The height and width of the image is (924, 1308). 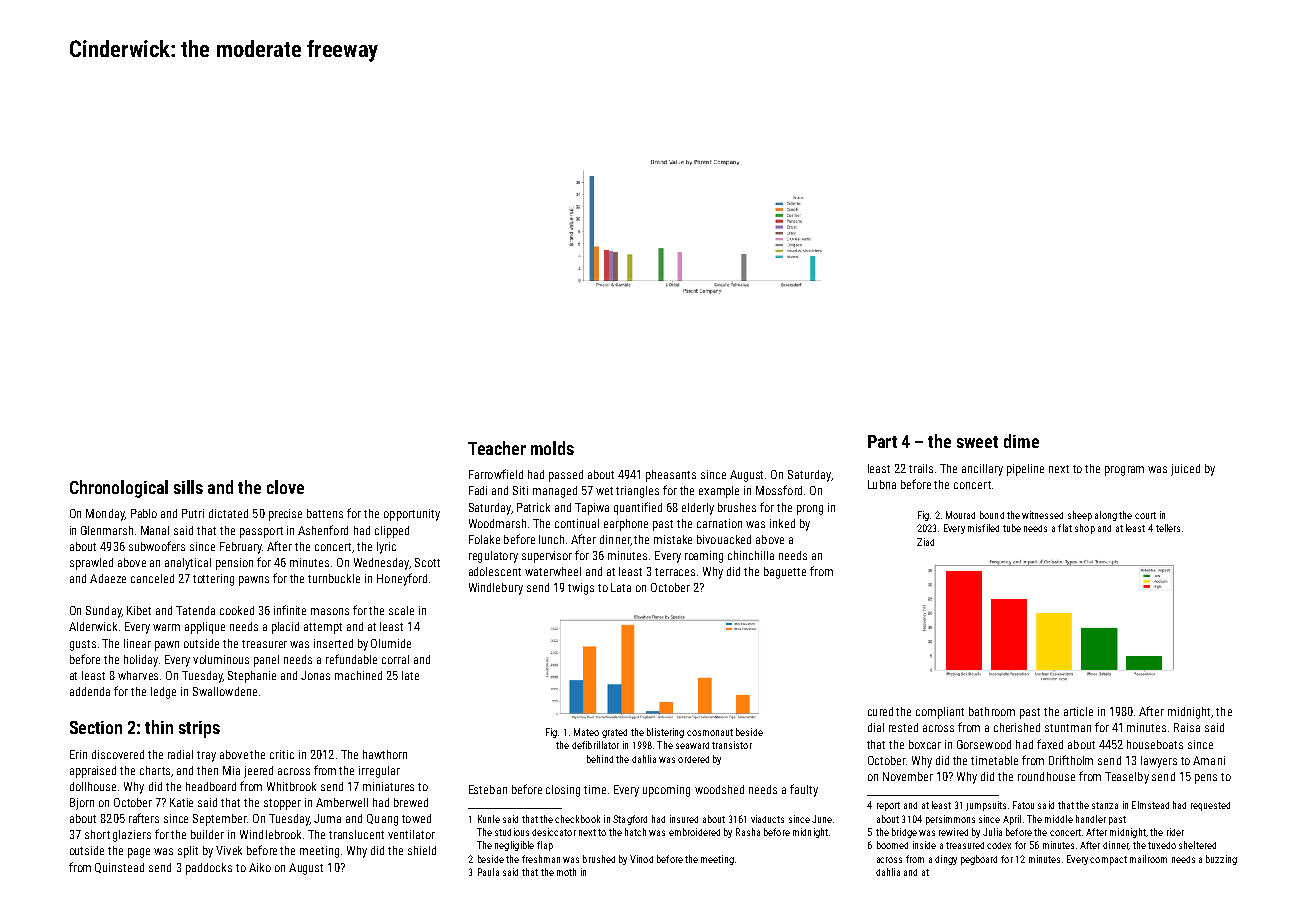 What do you see at coordinates (577, 523) in the image?
I see `continual` at bounding box center [577, 523].
